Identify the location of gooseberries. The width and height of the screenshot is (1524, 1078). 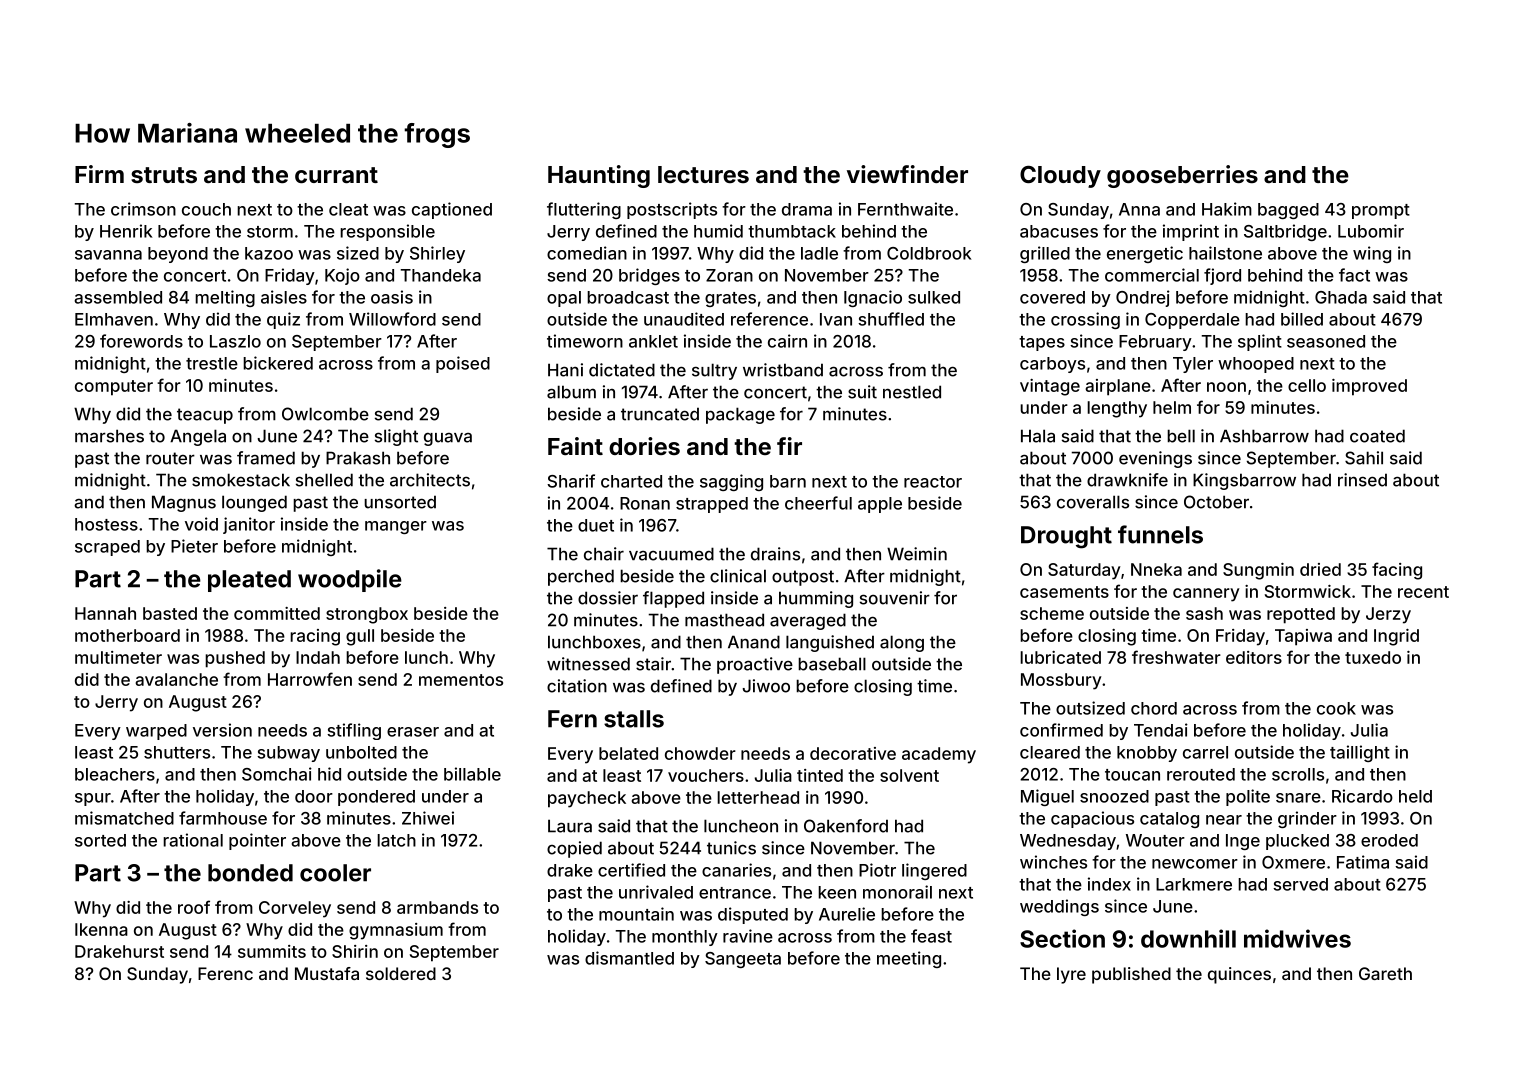
(1182, 176).
